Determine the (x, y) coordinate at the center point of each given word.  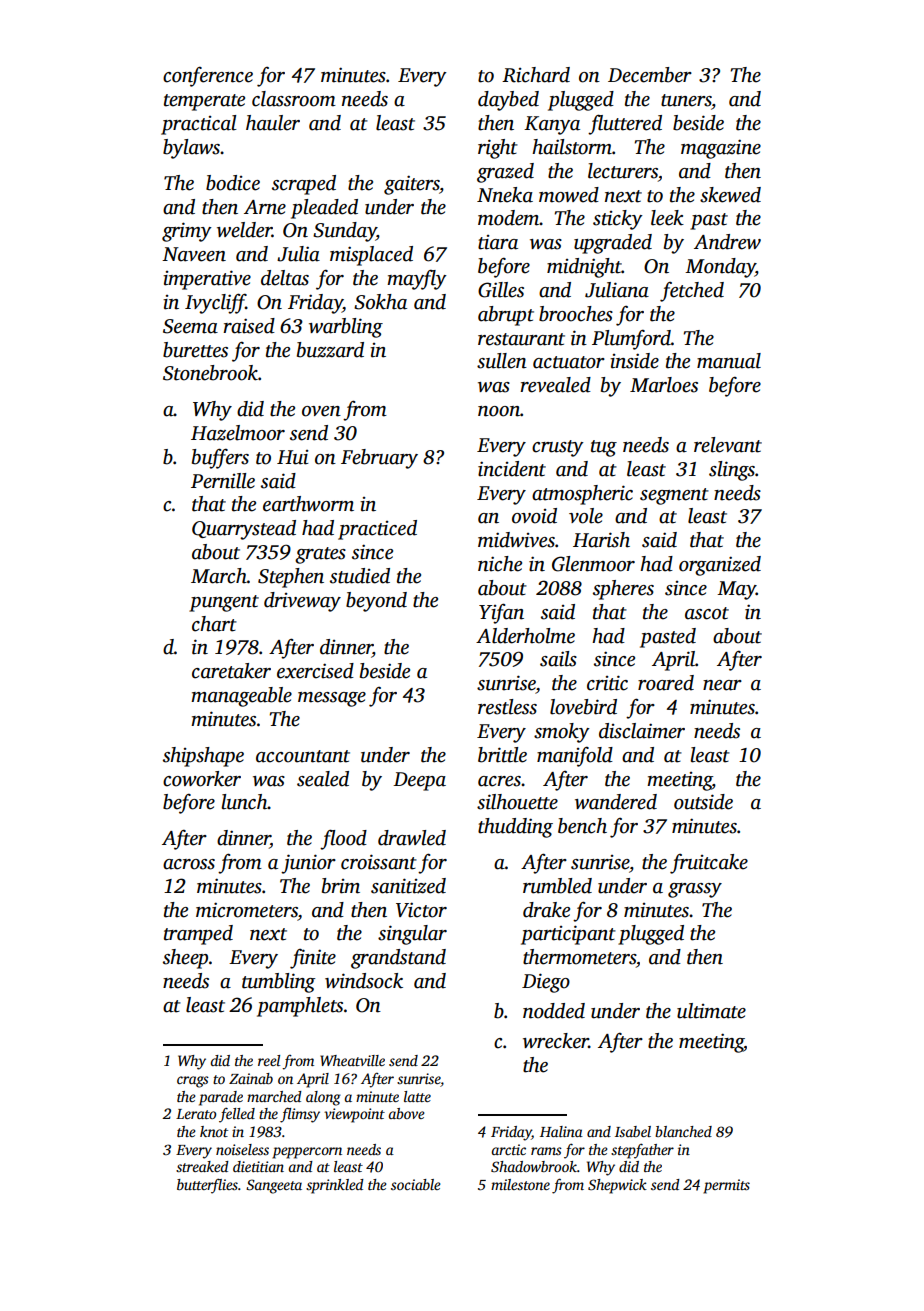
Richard (536, 75)
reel (269, 1060)
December (650, 75)
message (332, 699)
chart (214, 624)
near (722, 685)
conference (208, 76)
